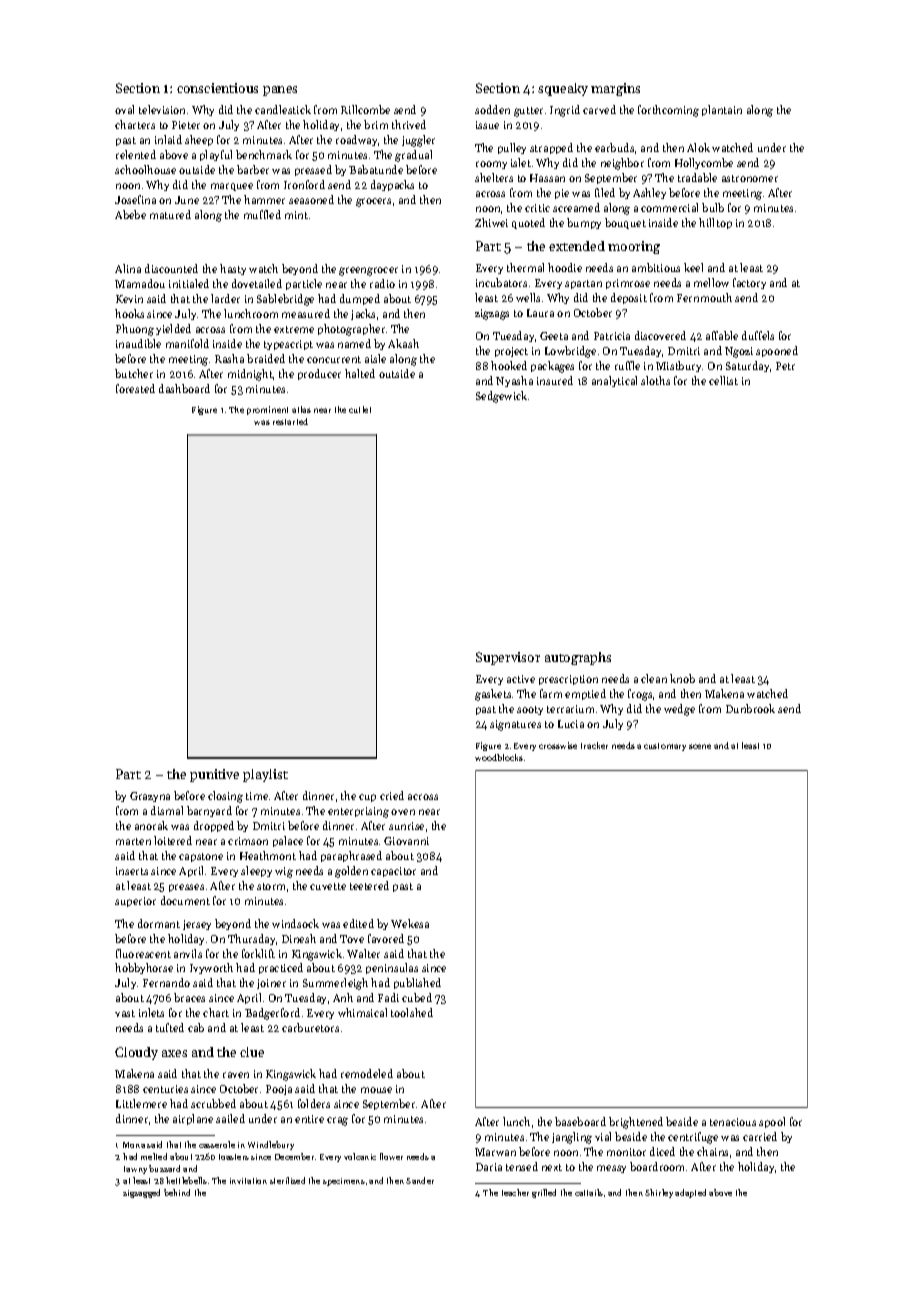 The height and width of the screenshot is (1308, 924). I want to click on grocers, so click(373, 202).
